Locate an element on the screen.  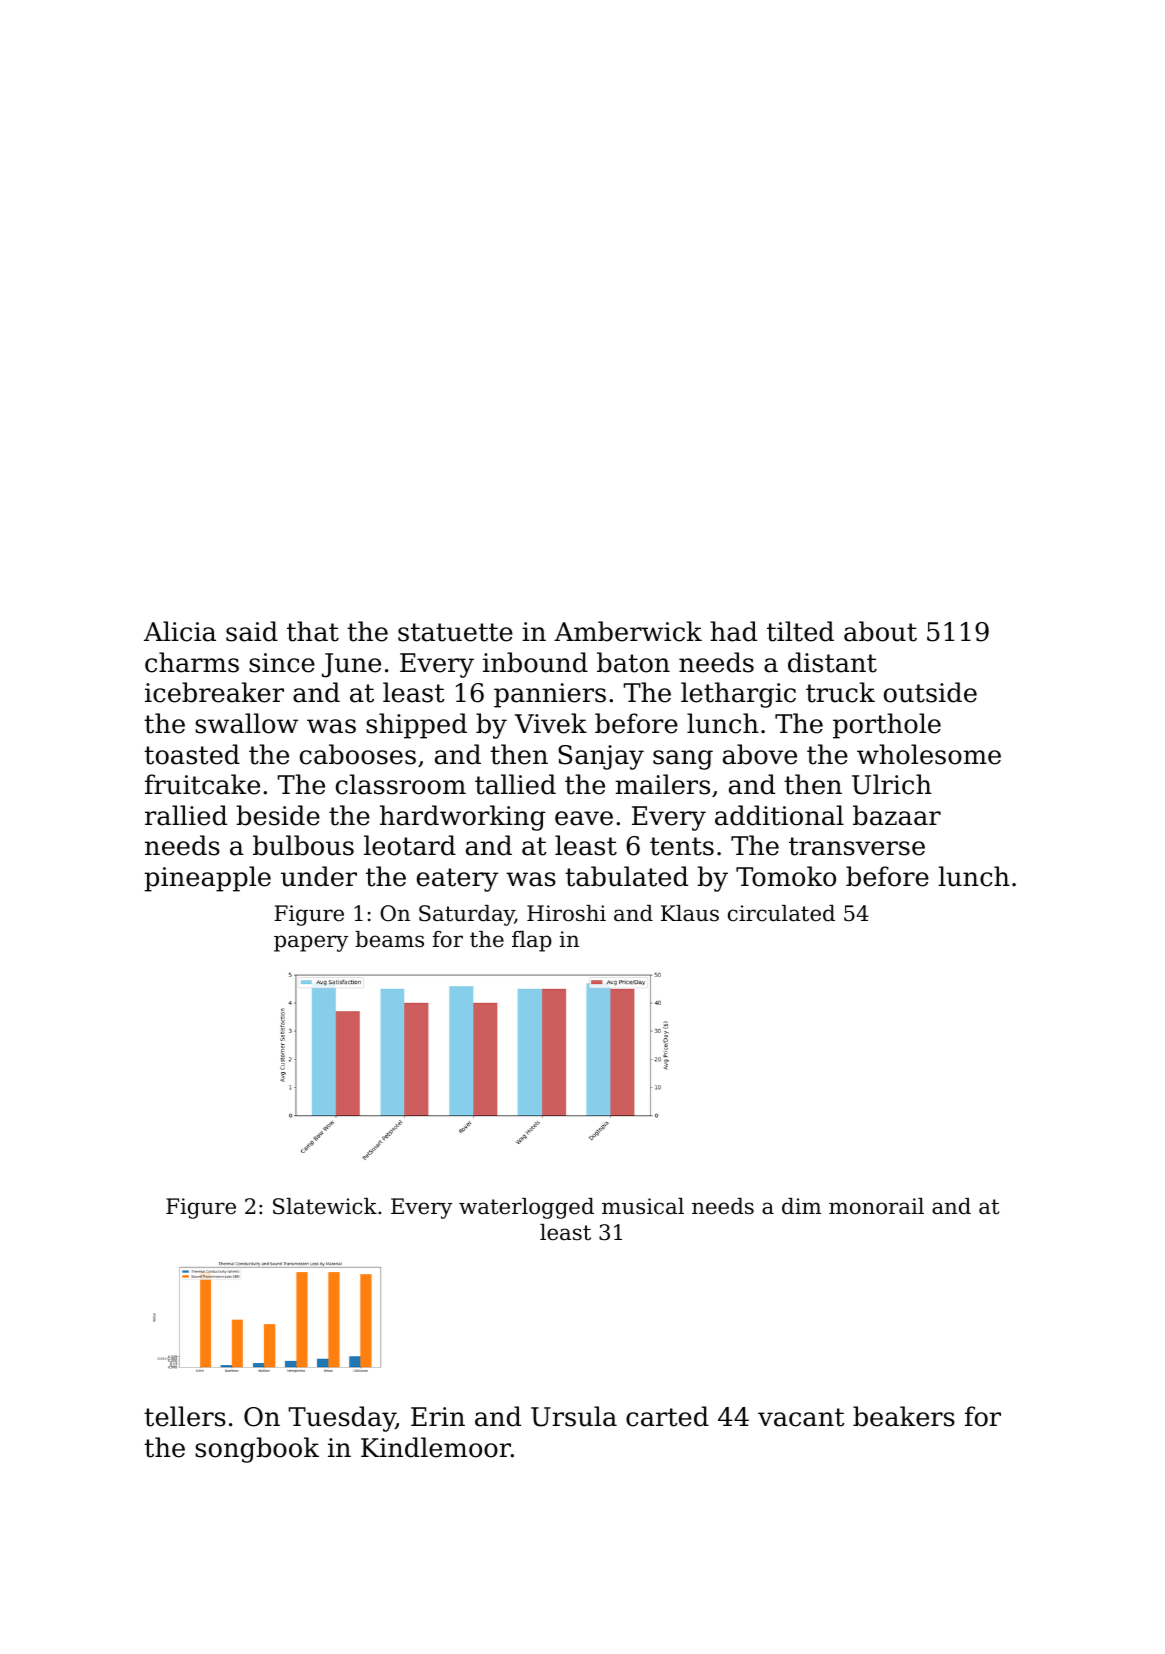
tilted is located at coordinates (800, 631).
